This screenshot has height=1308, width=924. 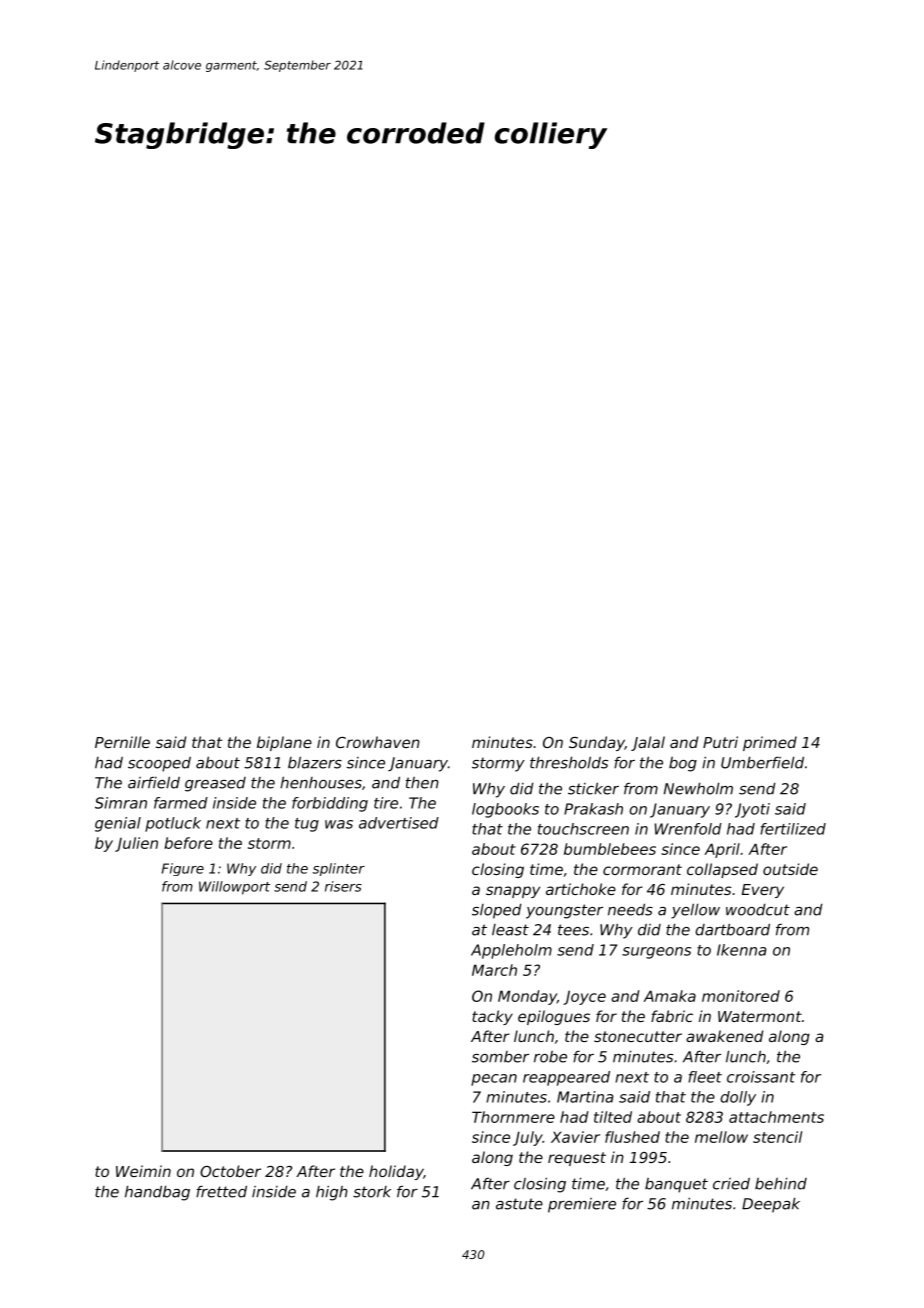 I want to click on Appleholm, so click(x=511, y=951).
